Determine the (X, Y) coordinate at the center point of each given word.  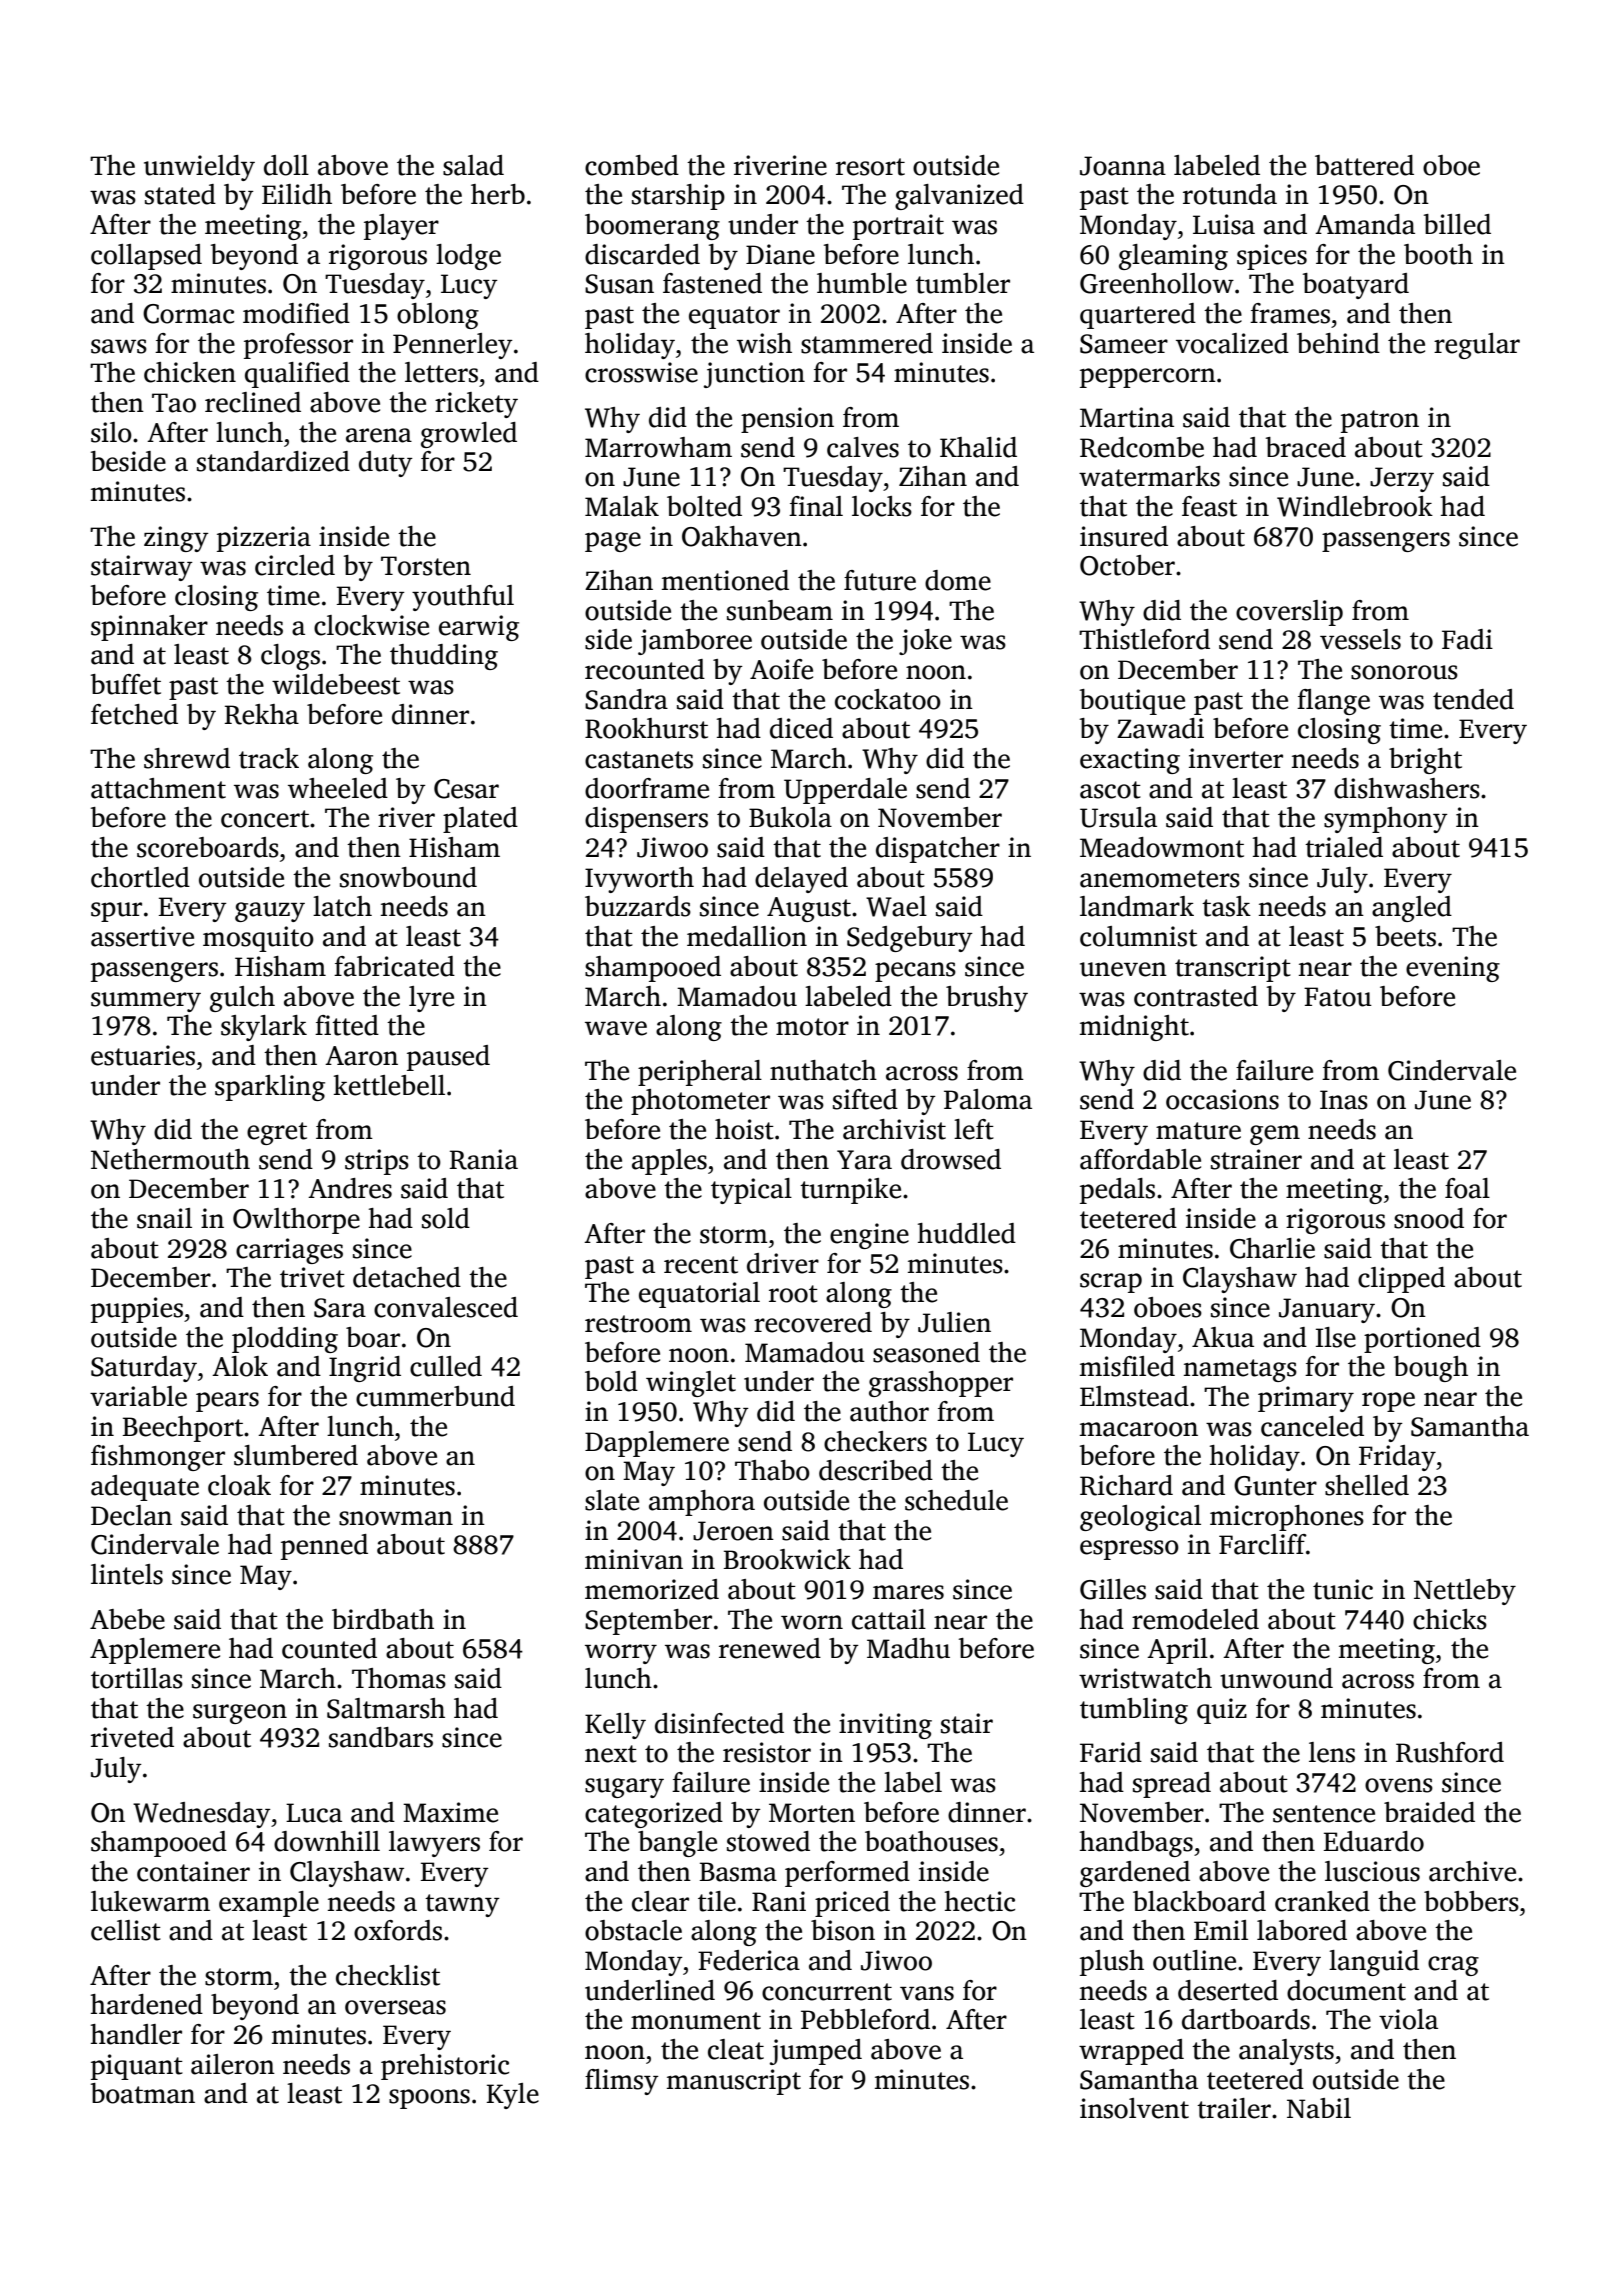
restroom (638, 1324)
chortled (140, 877)
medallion (747, 936)
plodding (285, 1340)
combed (632, 165)
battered (1364, 165)
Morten (812, 1813)
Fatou (1338, 997)
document (1346, 1990)
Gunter (1275, 1486)
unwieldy (199, 168)
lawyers (434, 1844)
